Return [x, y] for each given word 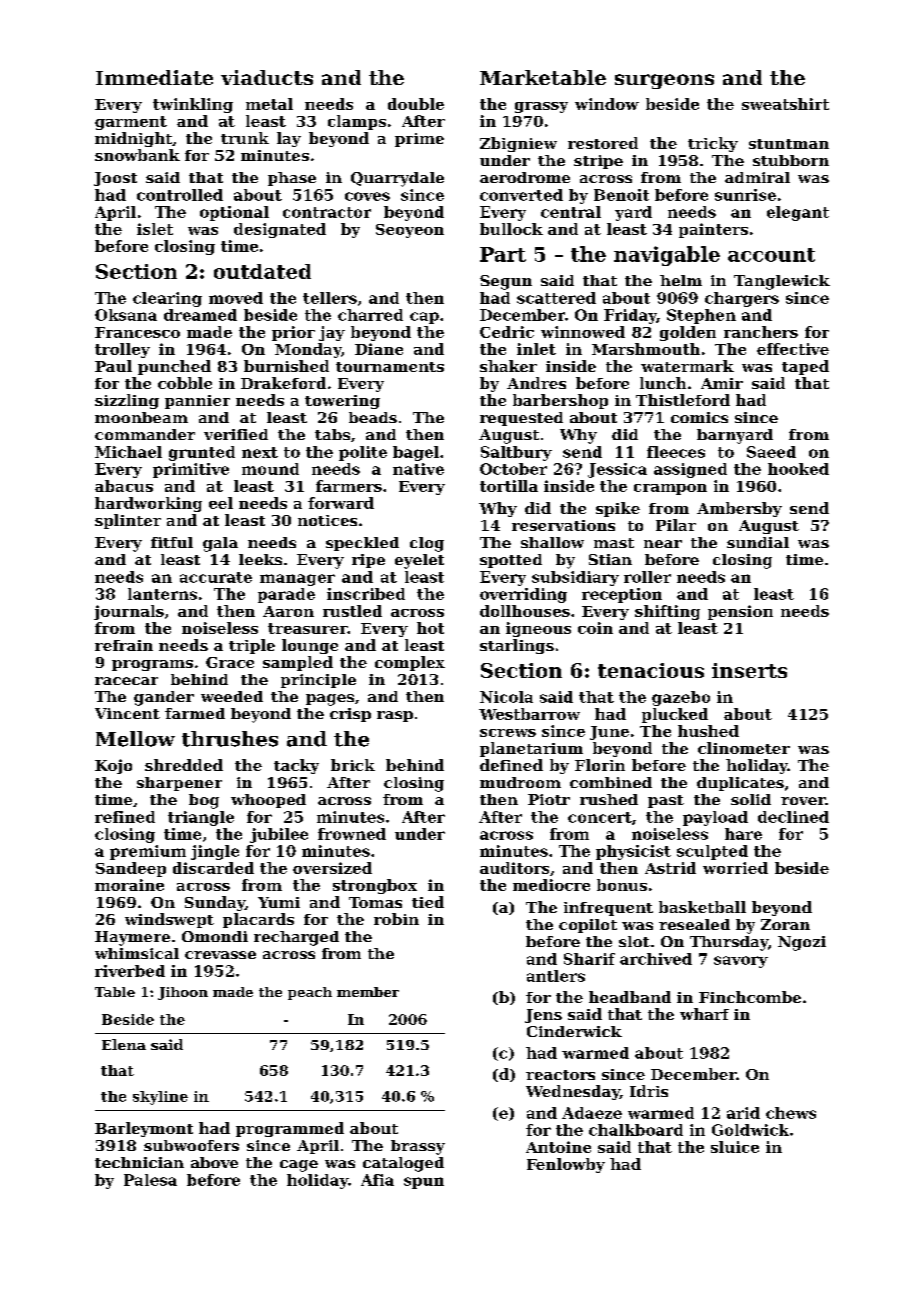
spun [424, 1183]
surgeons [664, 81]
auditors [514, 868]
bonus [622, 885]
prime [419, 140]
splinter [128, 521]
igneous [538, 629]
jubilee [279, 835]
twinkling [193, 105]
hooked [798, 469]
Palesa [150, 1180]
